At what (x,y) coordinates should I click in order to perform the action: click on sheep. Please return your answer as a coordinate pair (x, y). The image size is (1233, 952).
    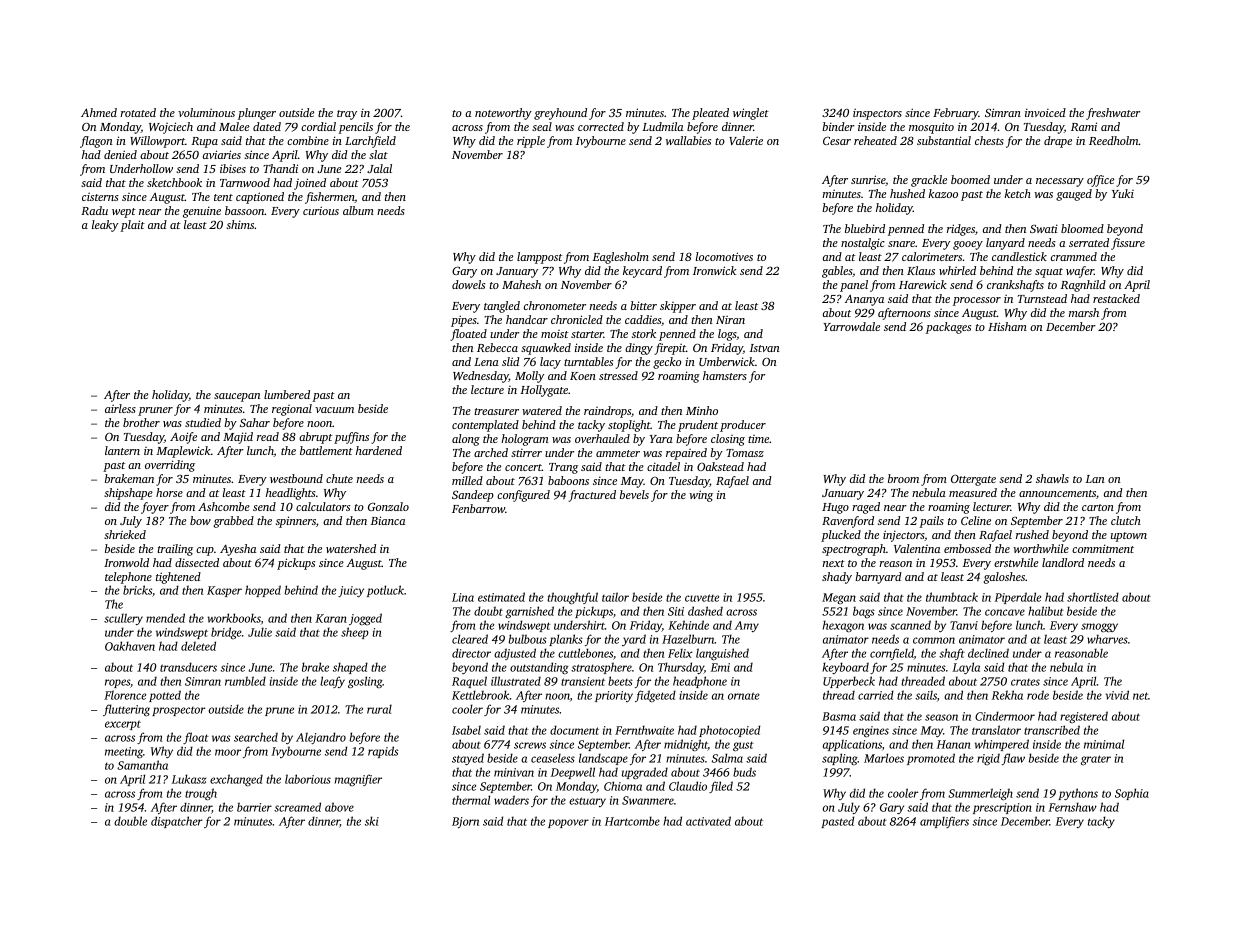
    Looking at the image, I should click on (355, 633).
